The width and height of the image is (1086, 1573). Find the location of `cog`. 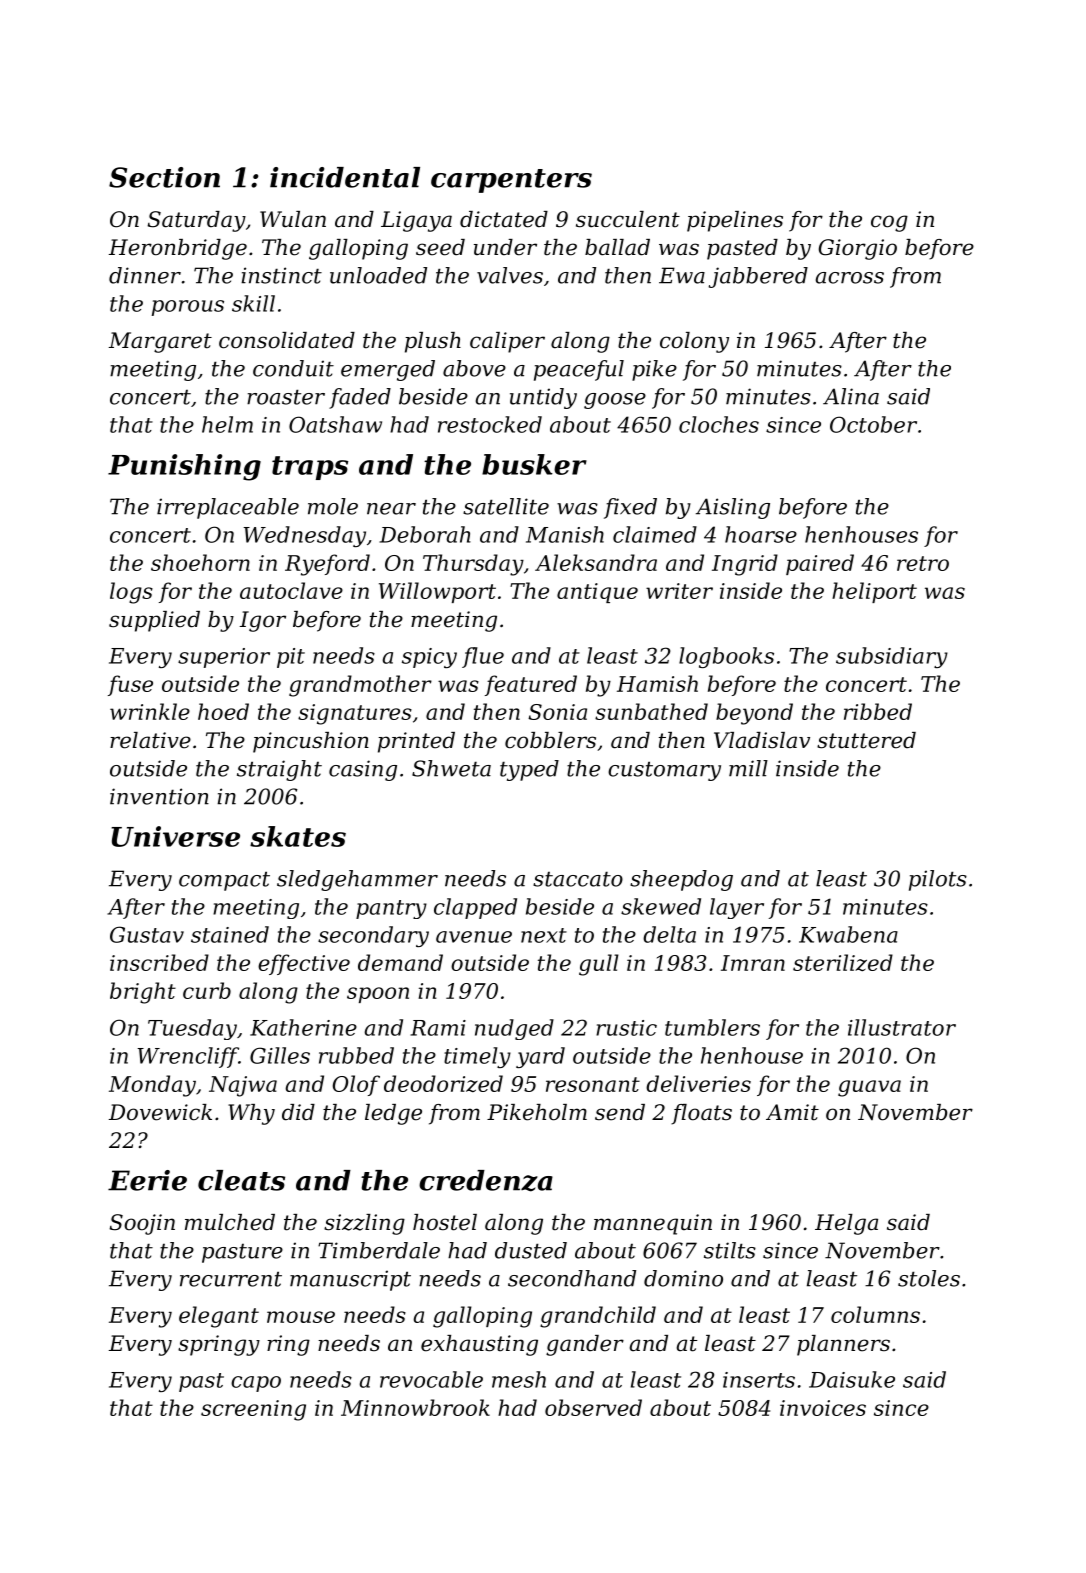

cog is located at coordinates (889, 223).
